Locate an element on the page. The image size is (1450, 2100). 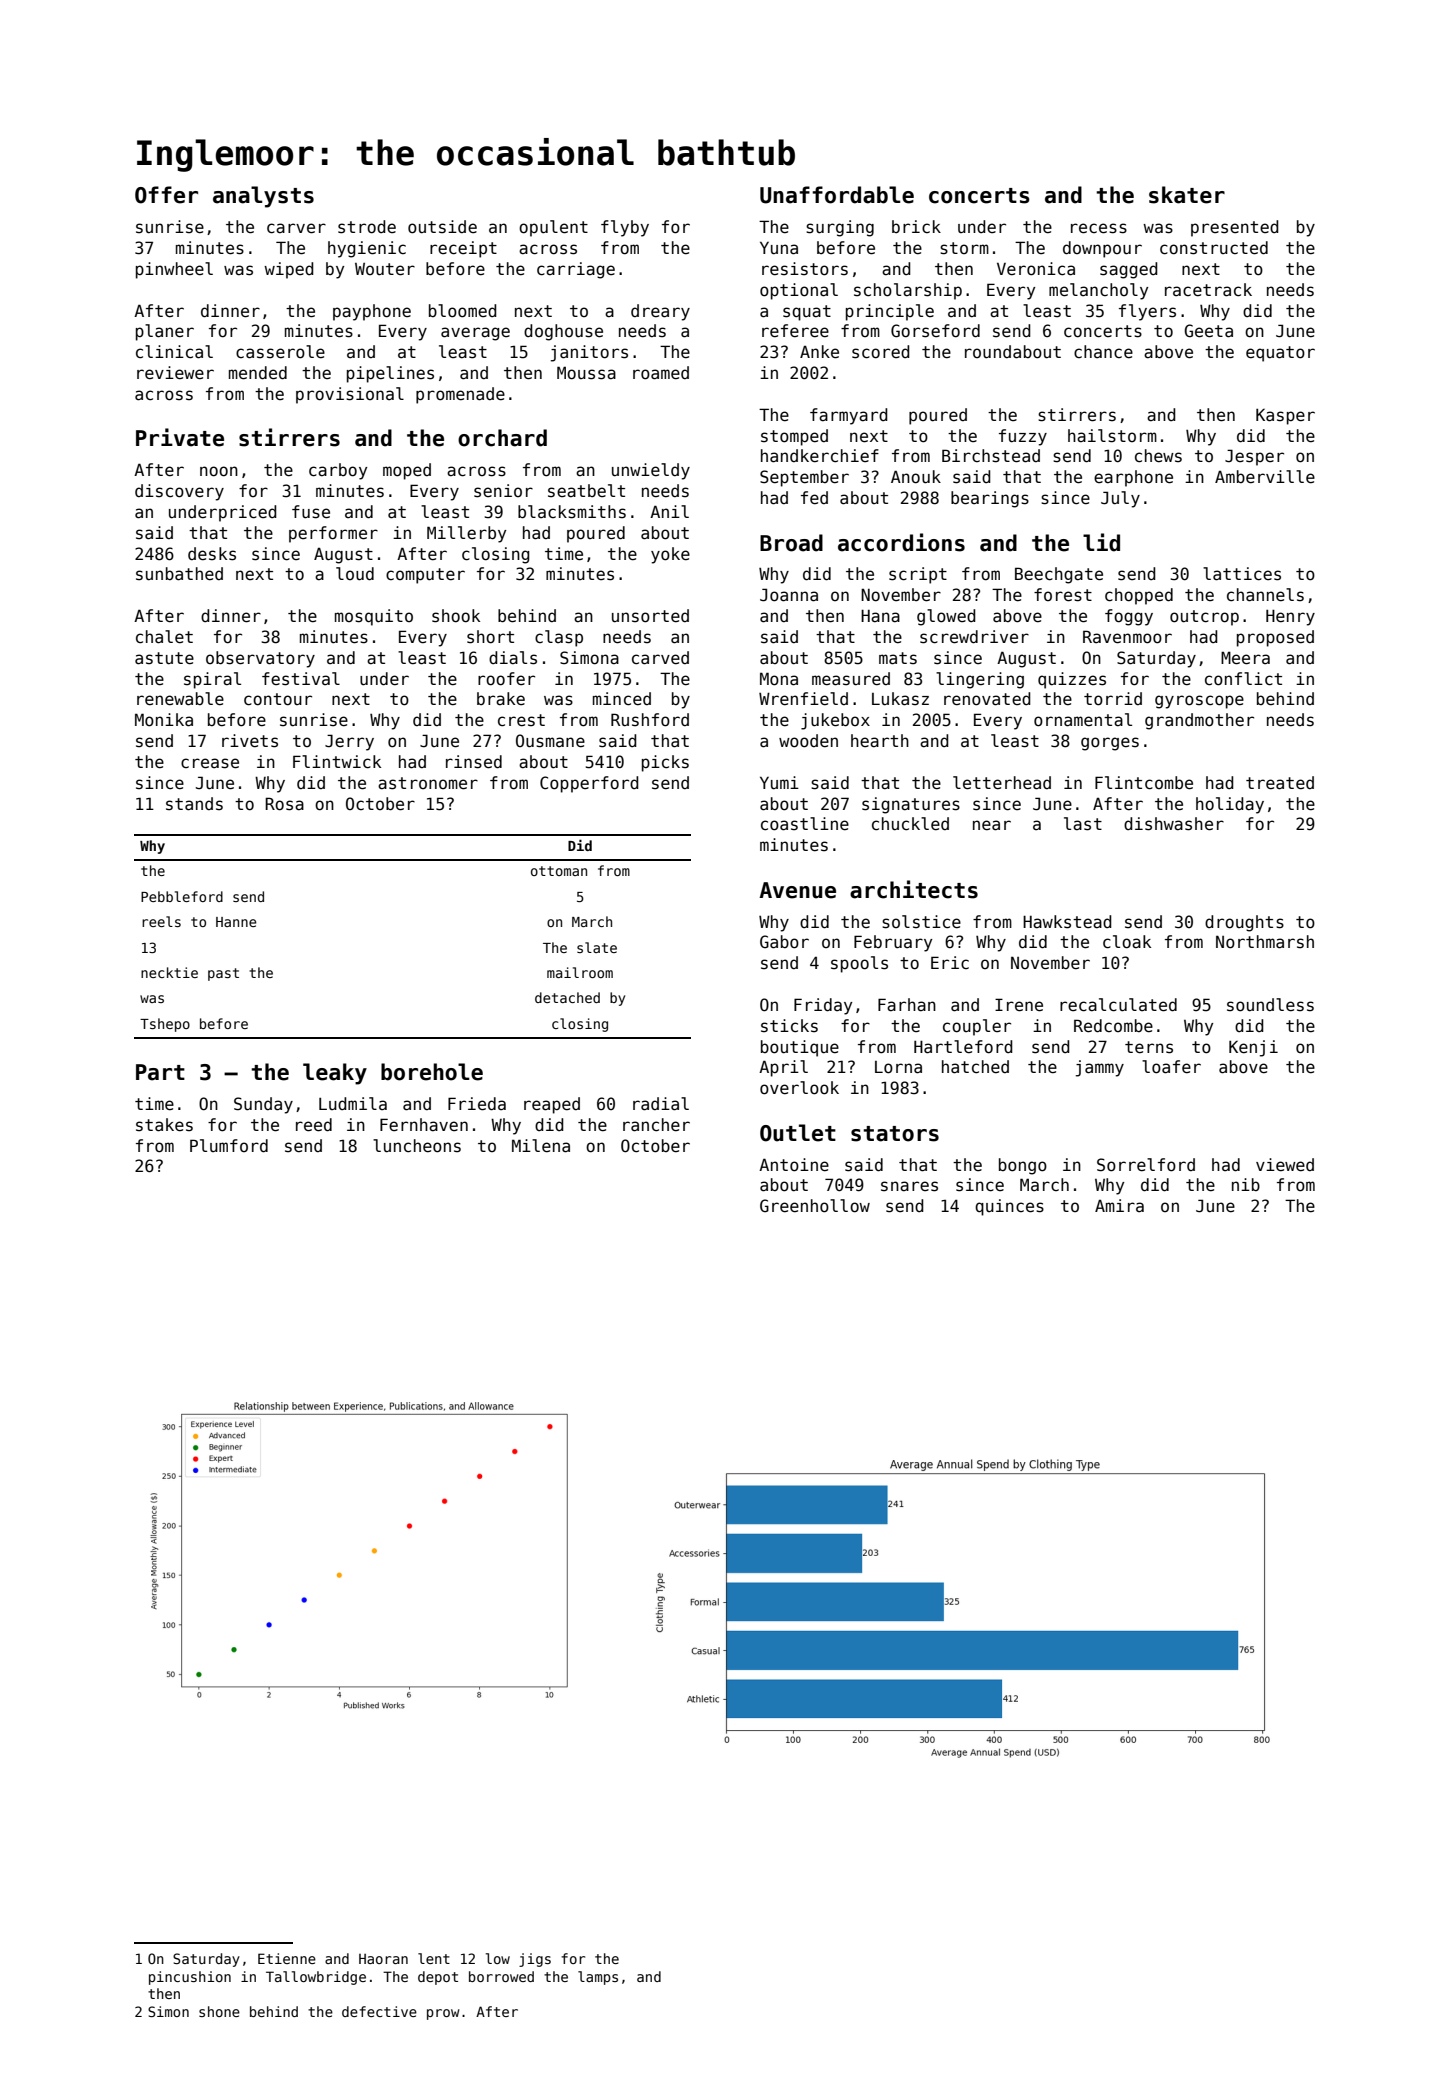
lamps is located at coordinates (598, 1978).
